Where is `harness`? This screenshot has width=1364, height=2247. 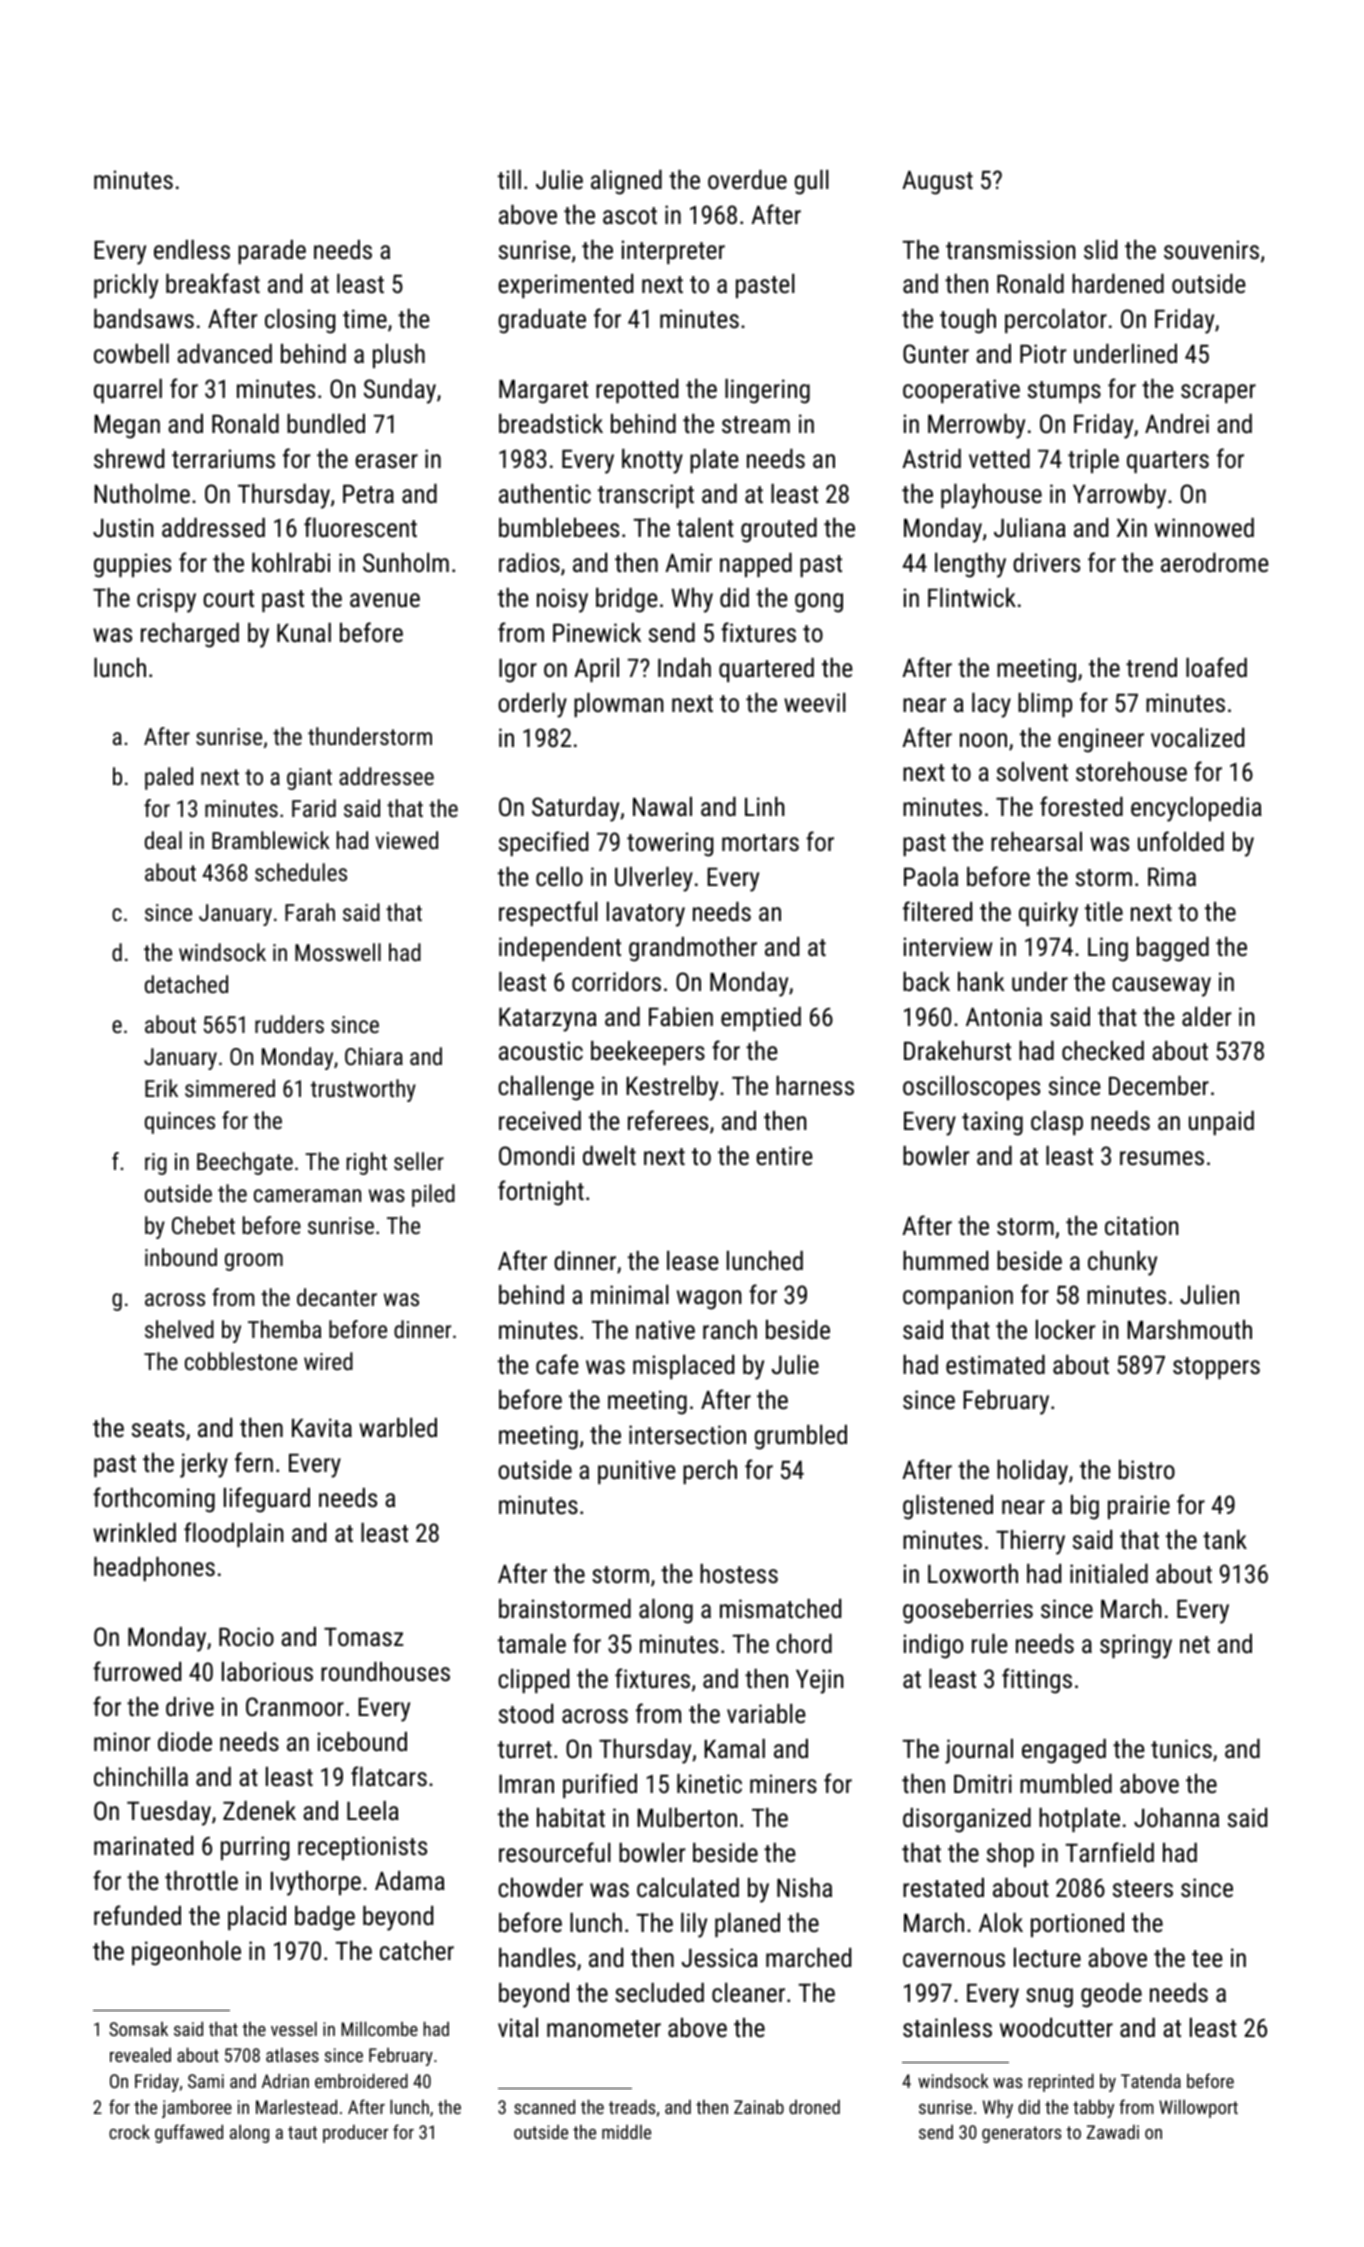 harness is located at coordinates (815, 1085).
